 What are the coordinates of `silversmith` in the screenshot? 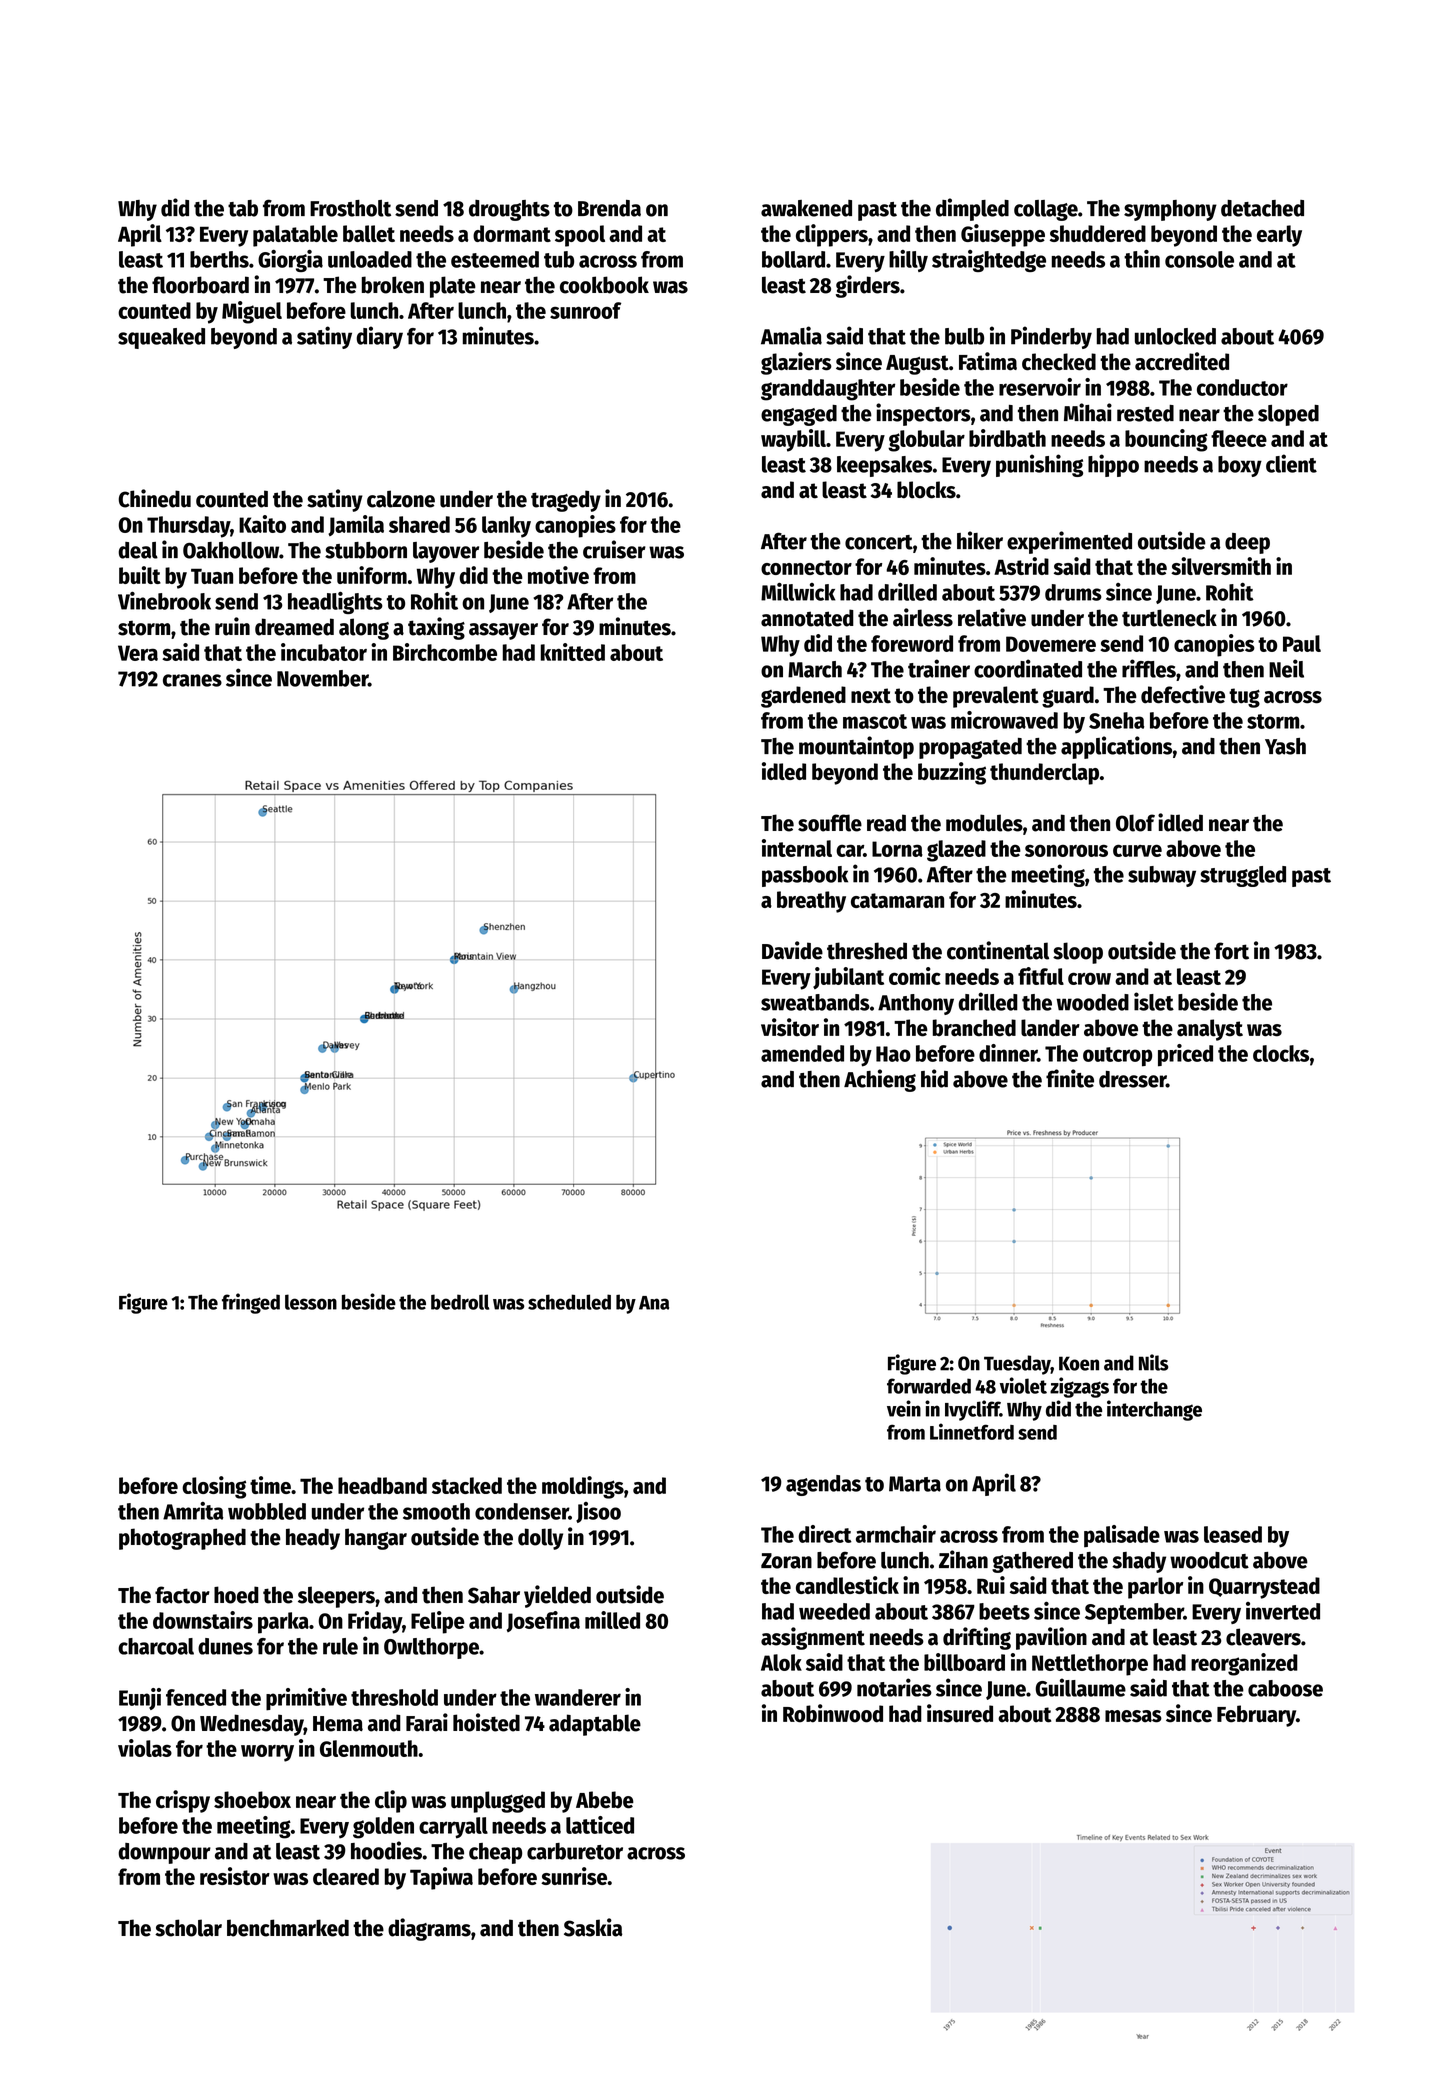 It's located at (1221, 566).
